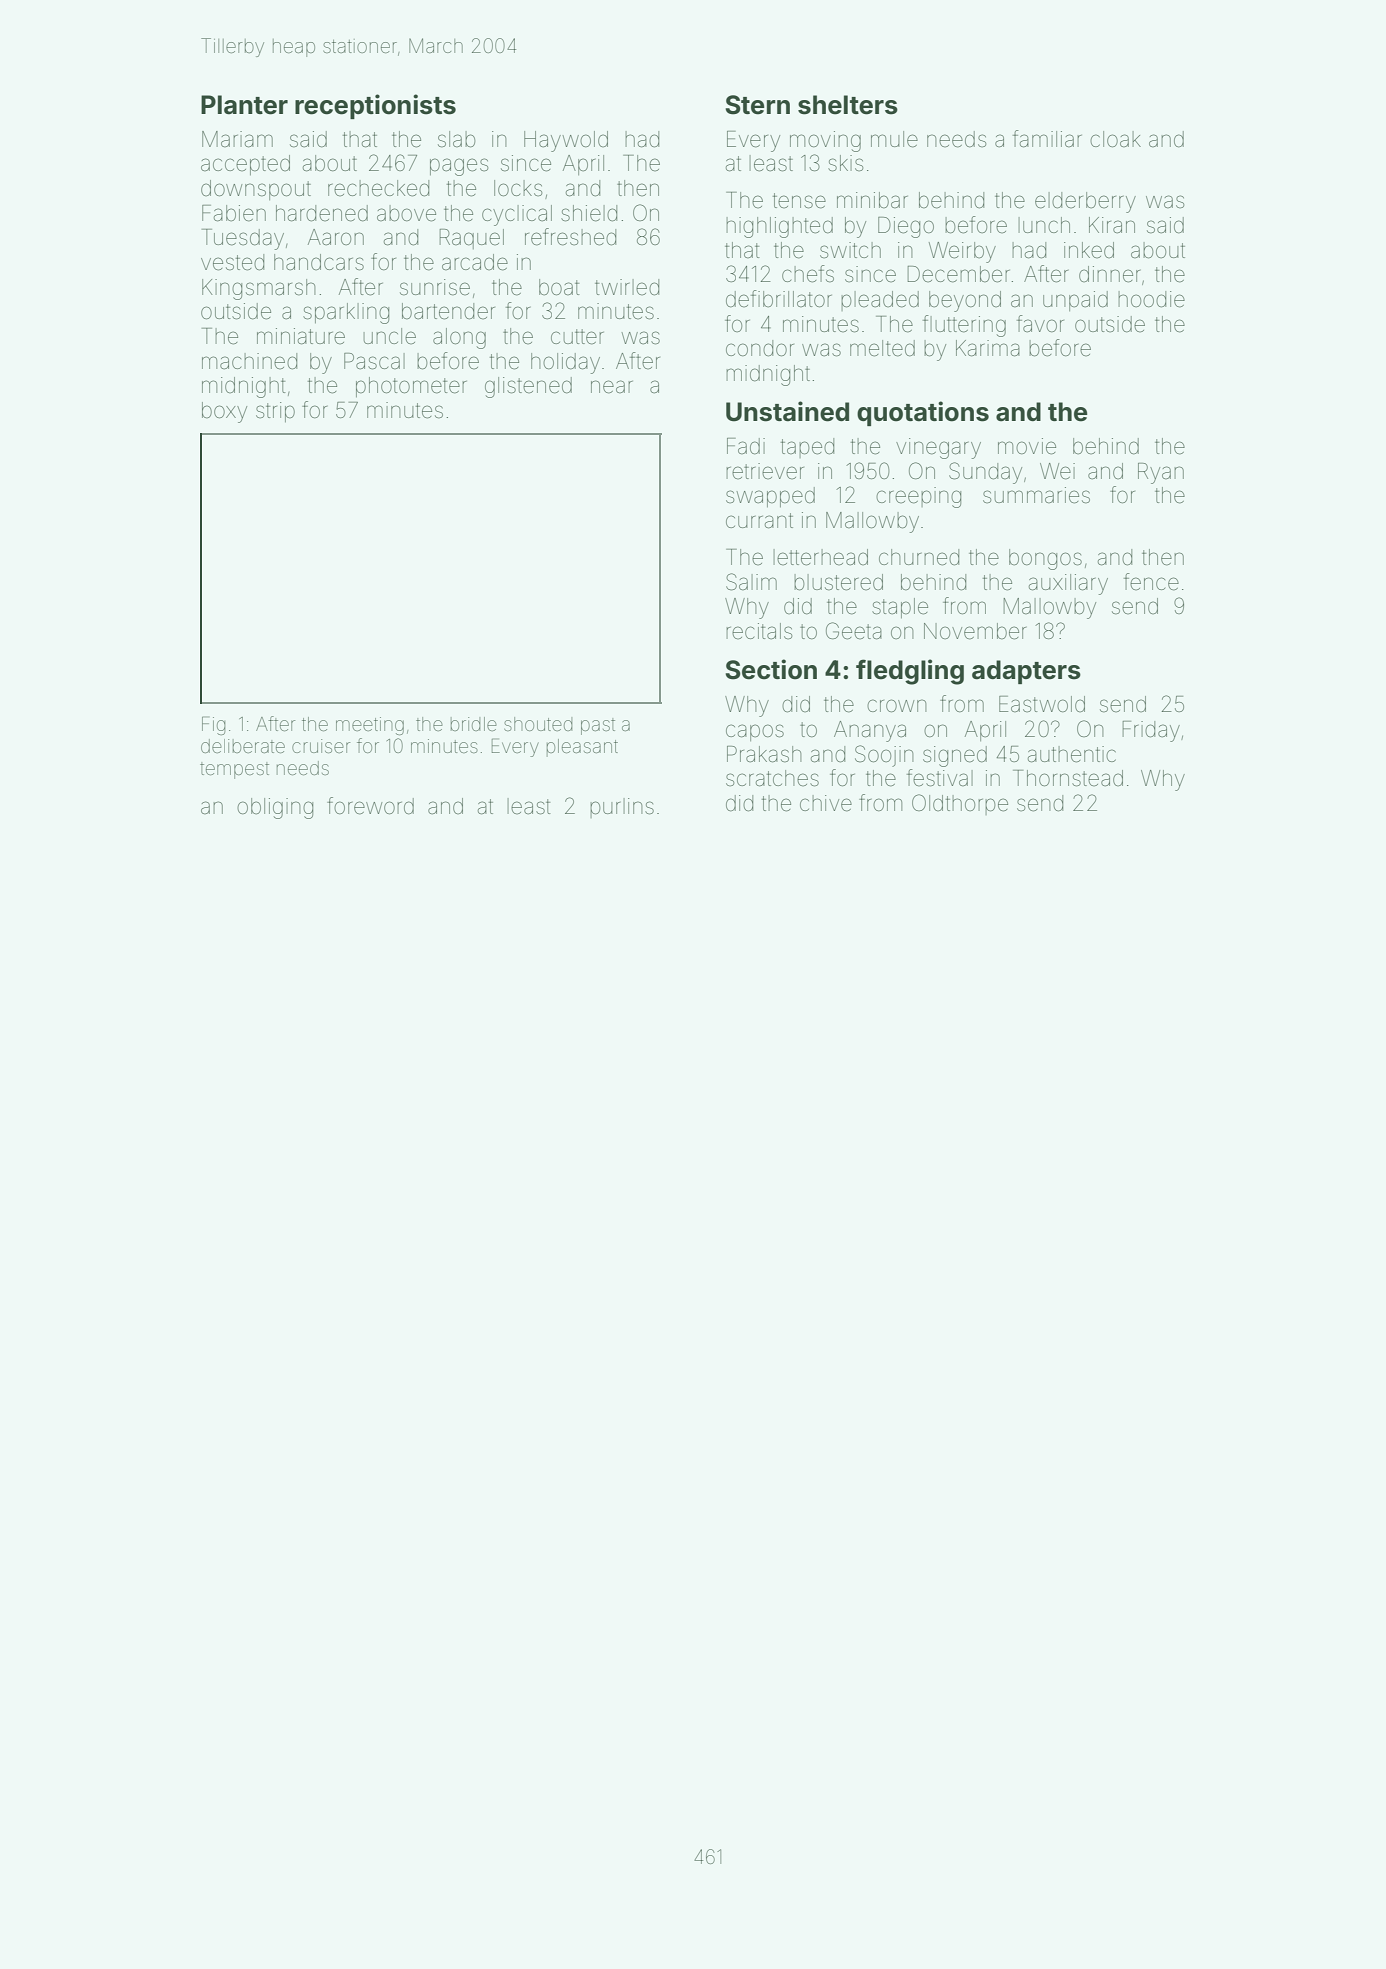  I want to click on meeting, so click(370, 726).
